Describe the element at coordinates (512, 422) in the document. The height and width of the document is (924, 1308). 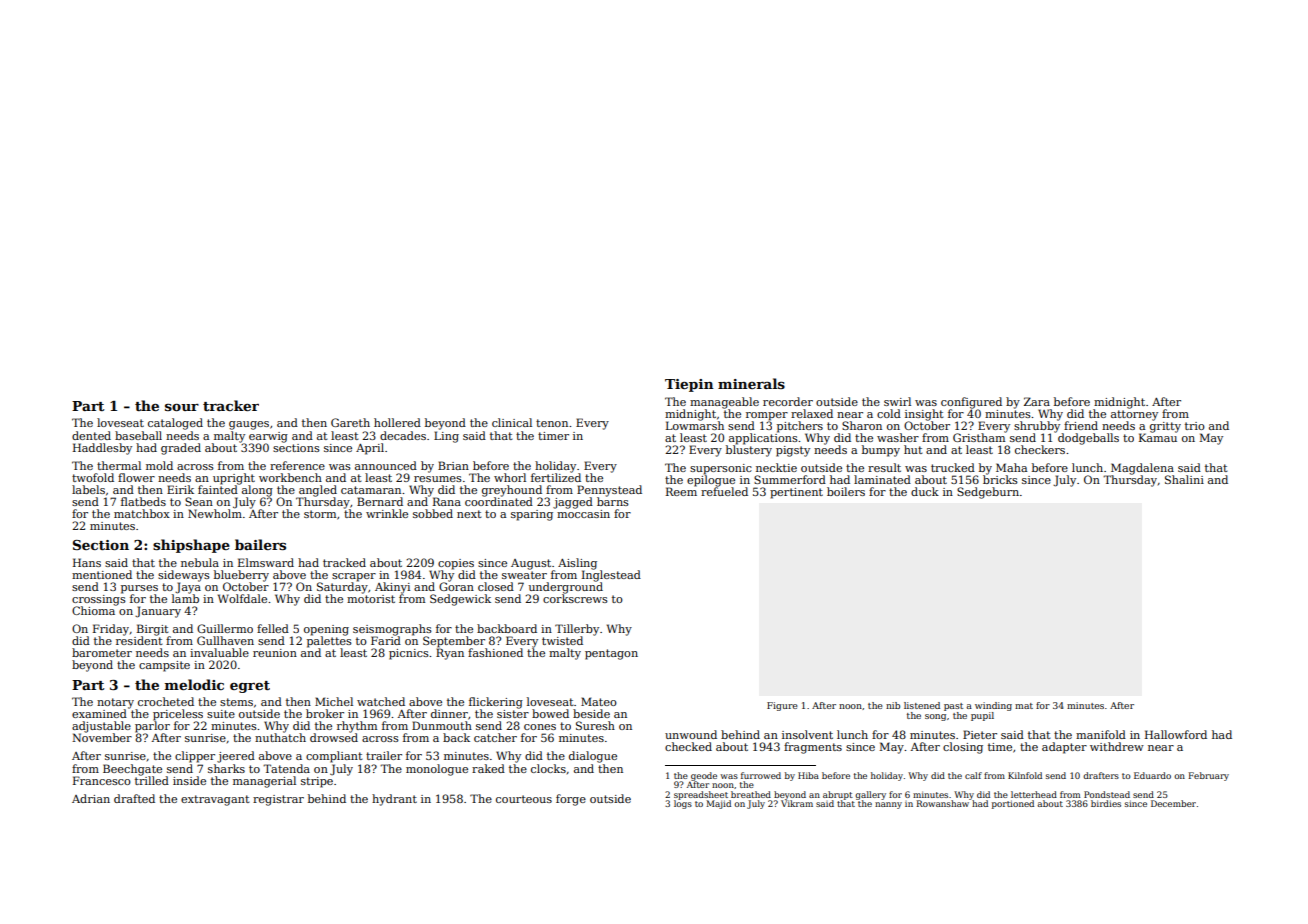
I see `clinical` at that location.
